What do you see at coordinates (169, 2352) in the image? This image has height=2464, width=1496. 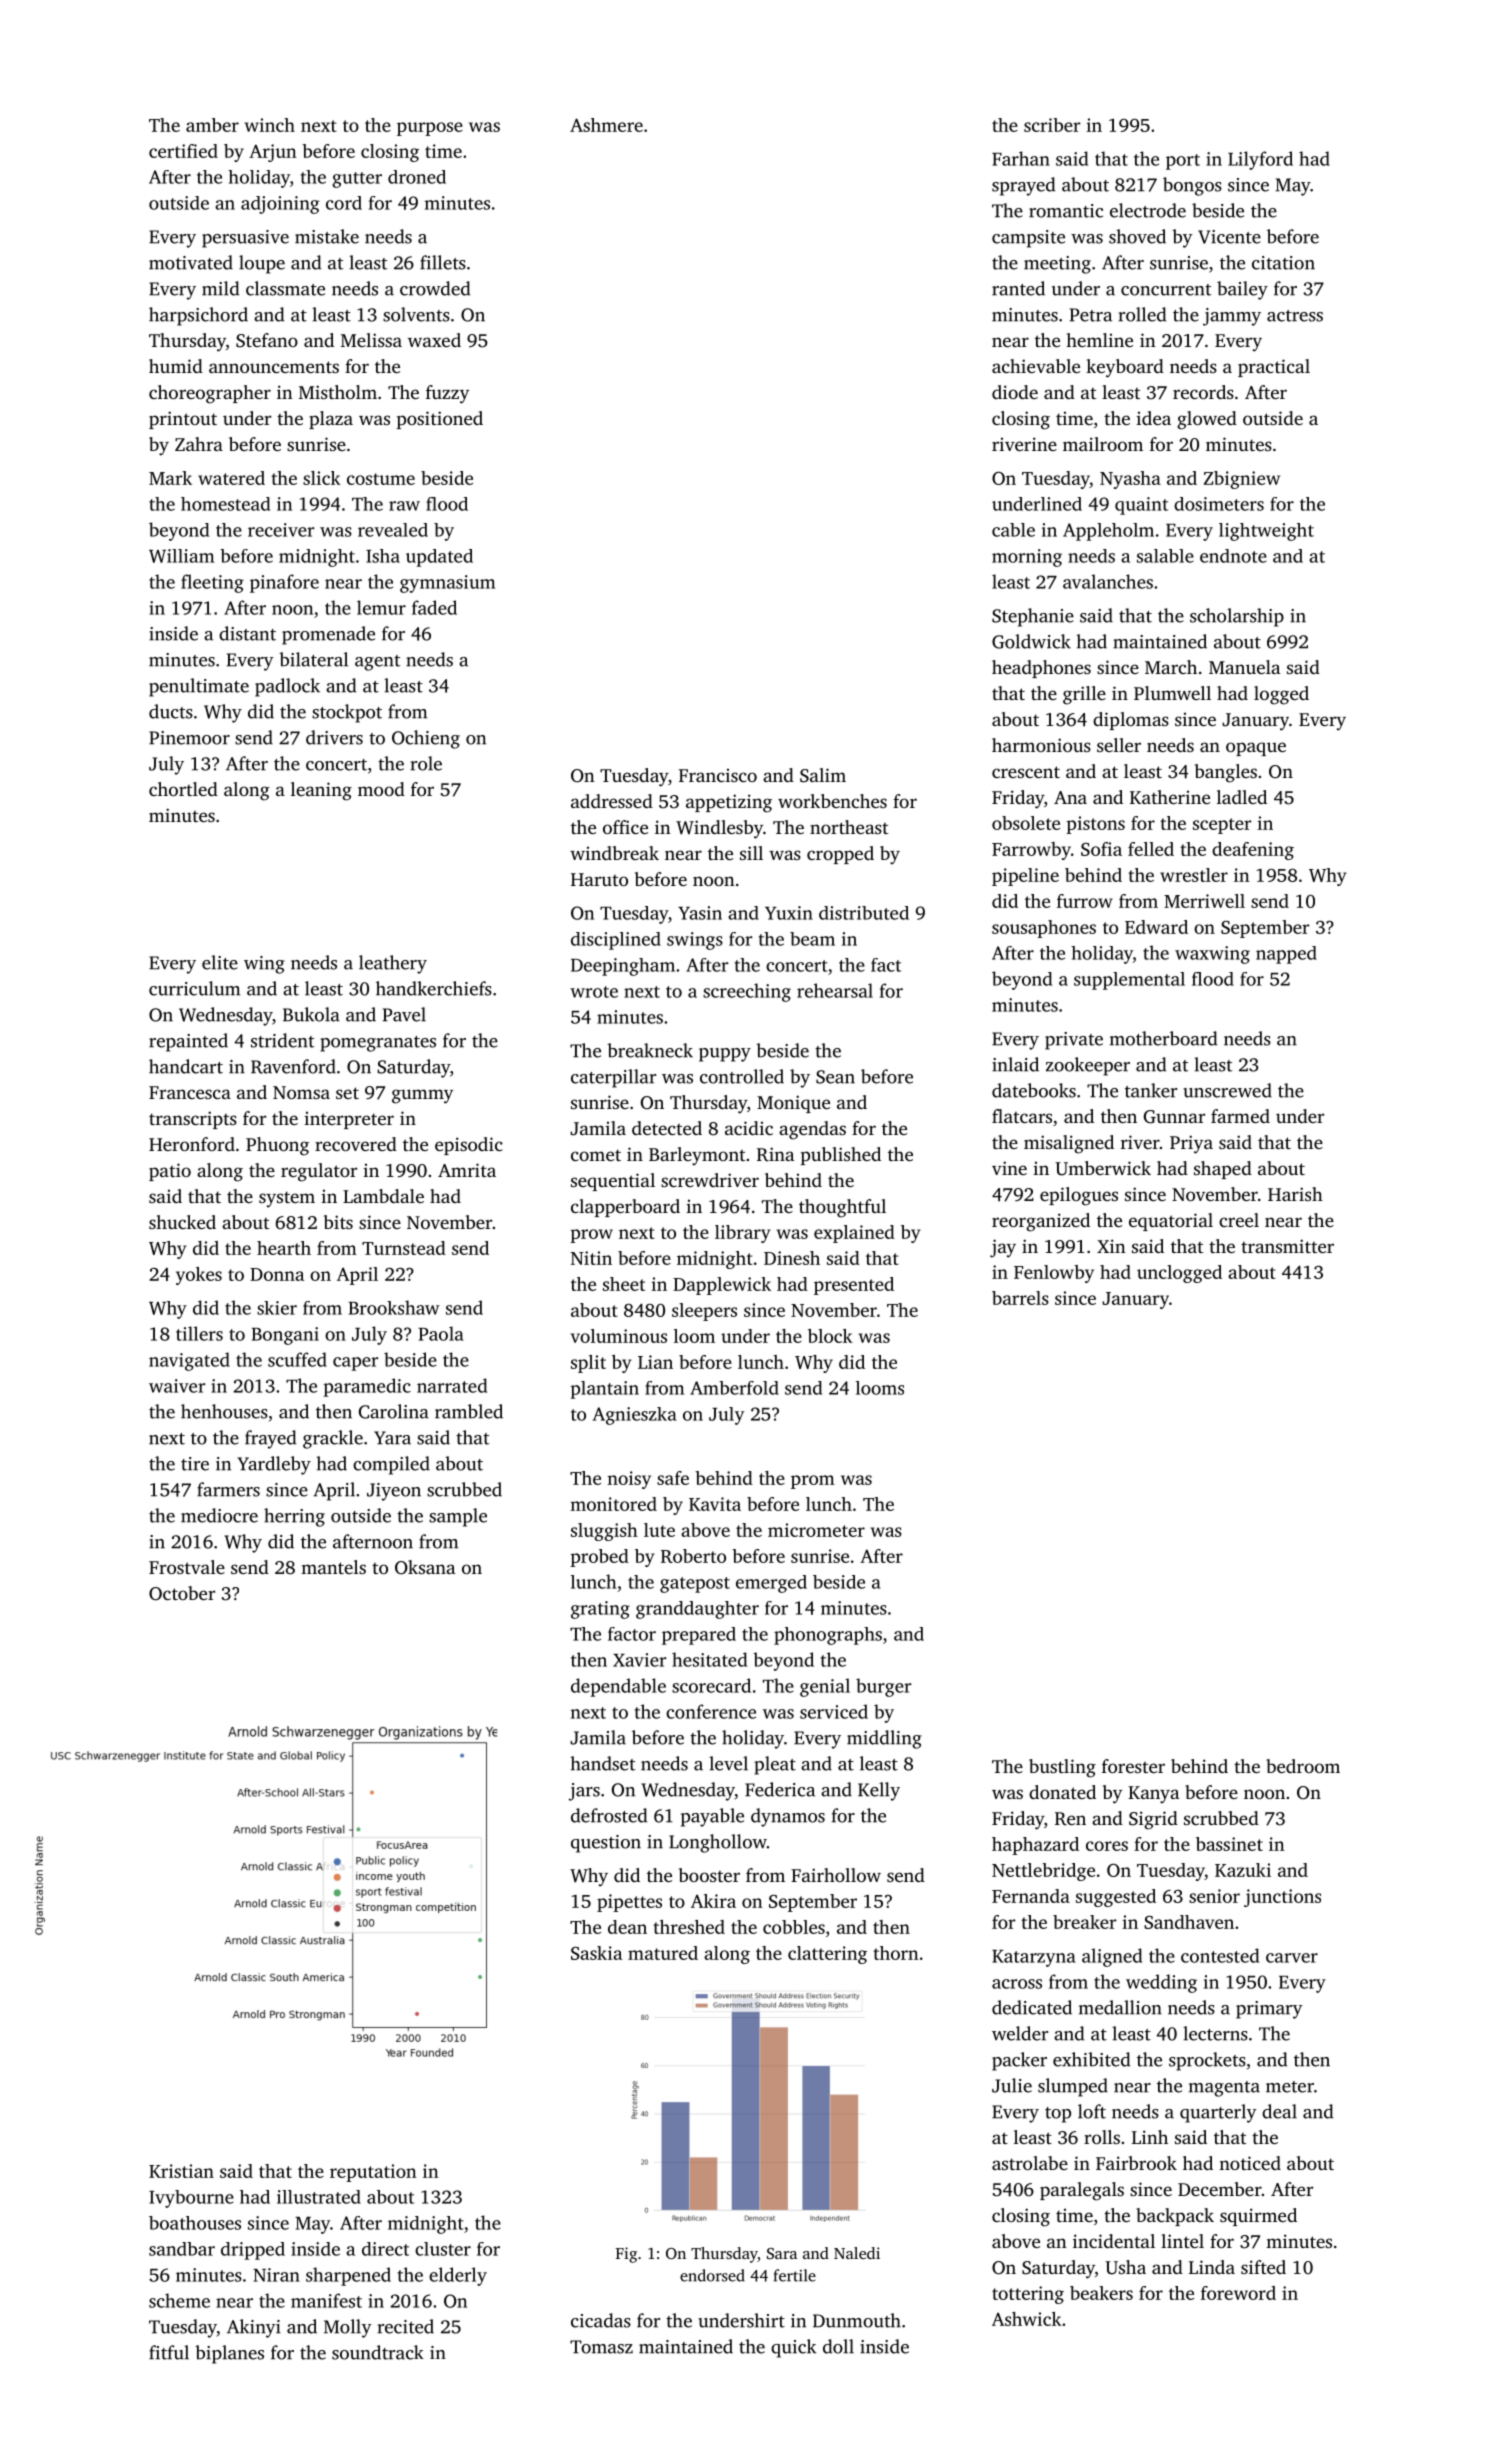 I see `fitful` at bounding box center [169, 2352].
